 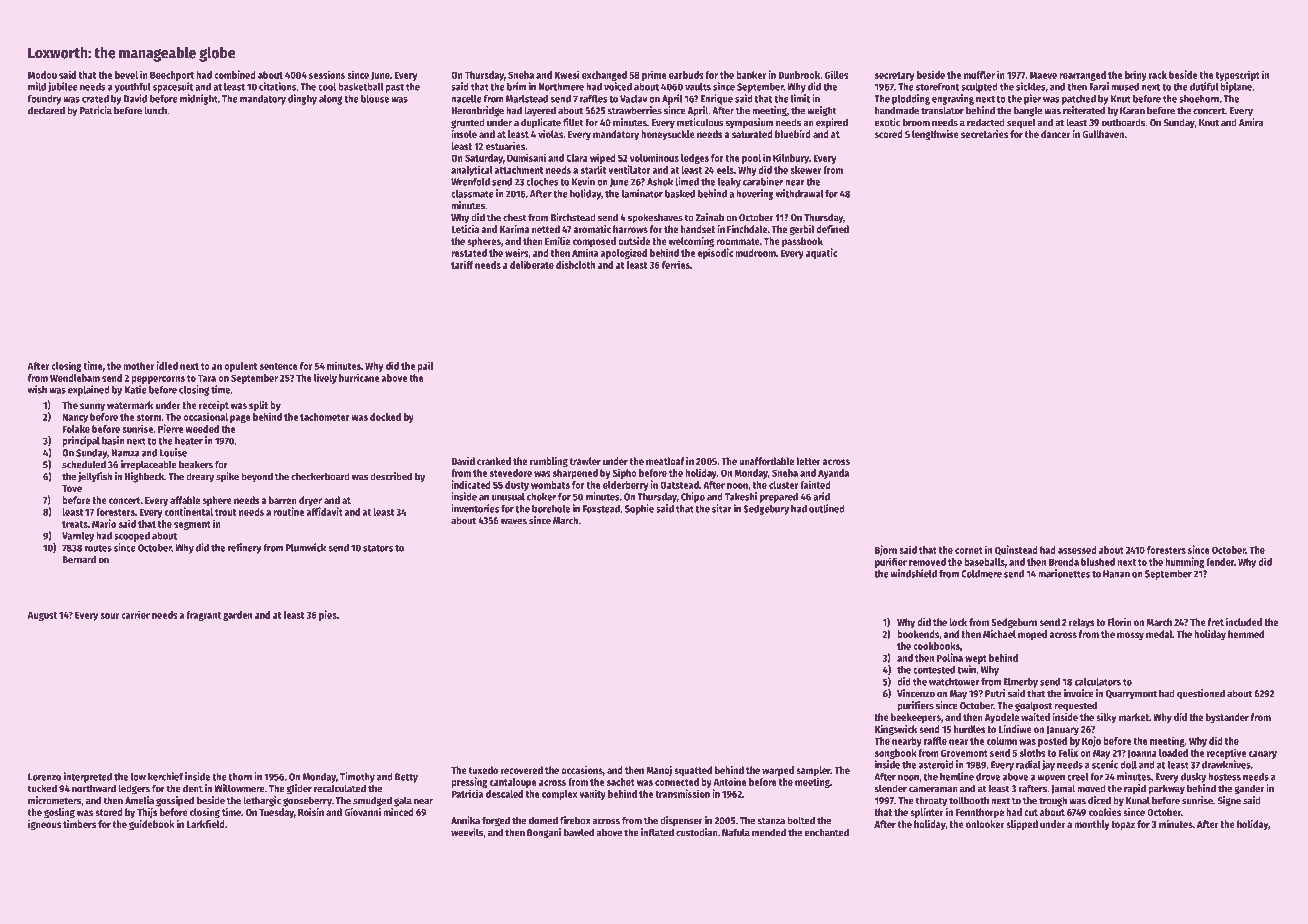 I want to click on mudroom, so click(x=755, y=253).
